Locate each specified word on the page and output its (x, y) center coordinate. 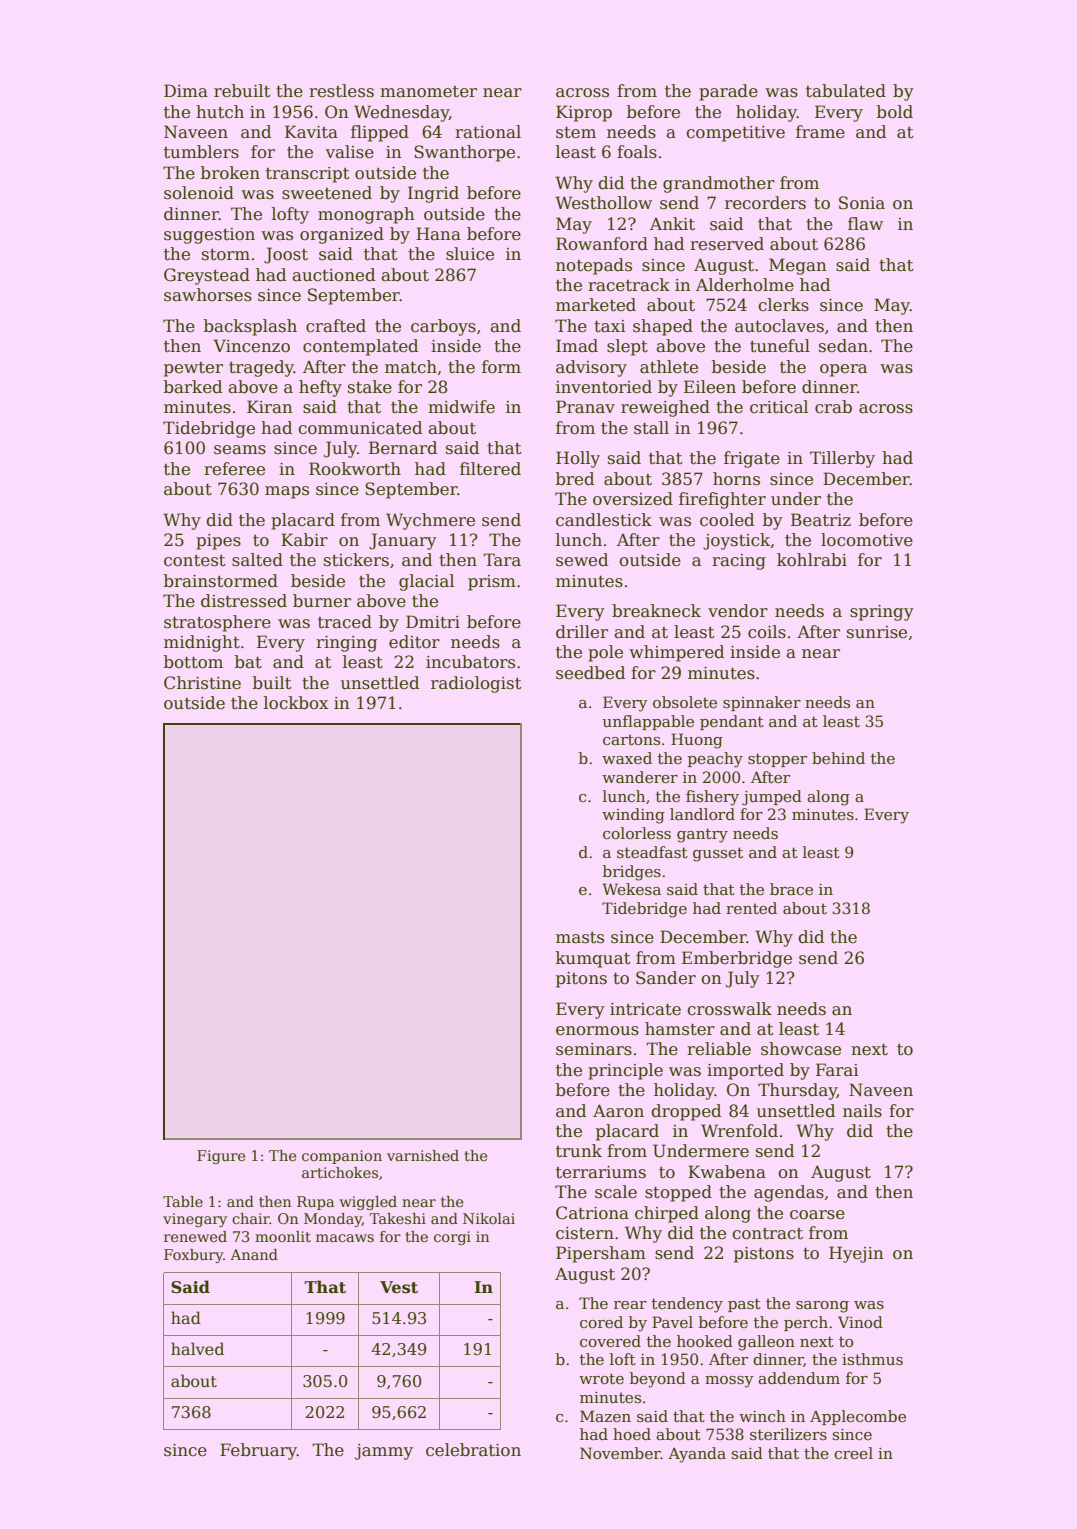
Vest (399, 1287)
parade (728, 92)
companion (342, 1157)
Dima (186, 90)
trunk (579, 1151)
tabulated (846, 91)
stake (370, 387)
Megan (798, 266)
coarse (817, 1215)
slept (627, 347)
